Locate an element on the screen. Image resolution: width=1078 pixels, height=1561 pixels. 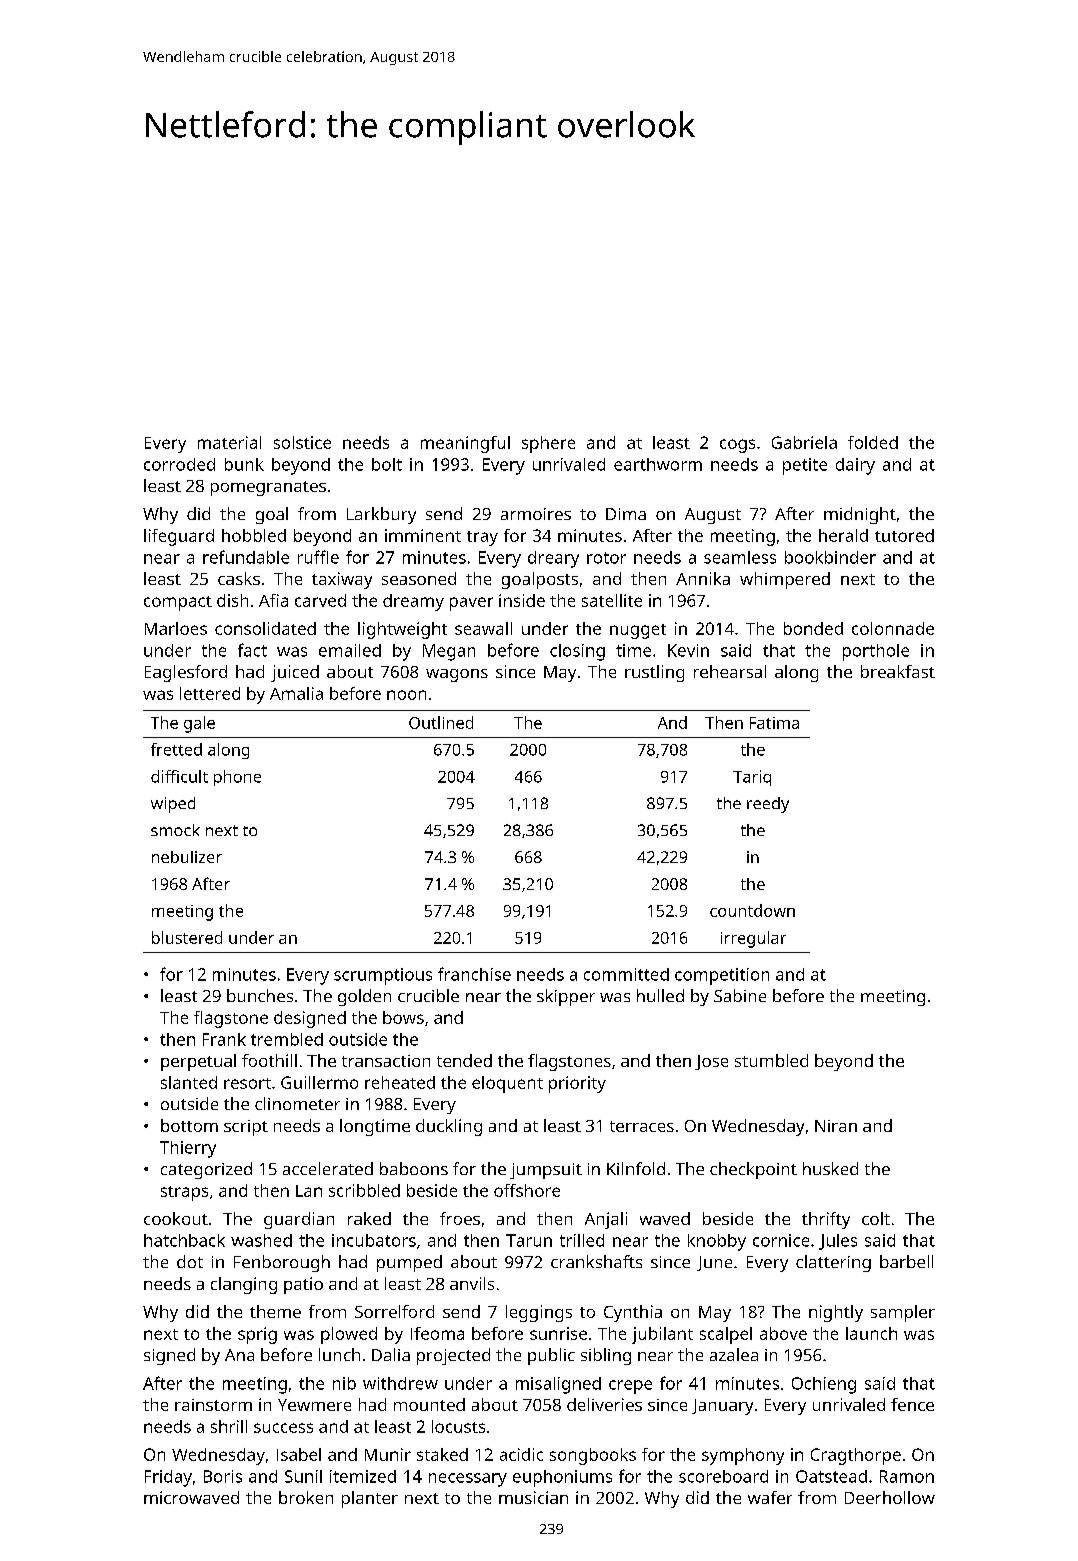
bunk is located at coordinates (244, 464).
